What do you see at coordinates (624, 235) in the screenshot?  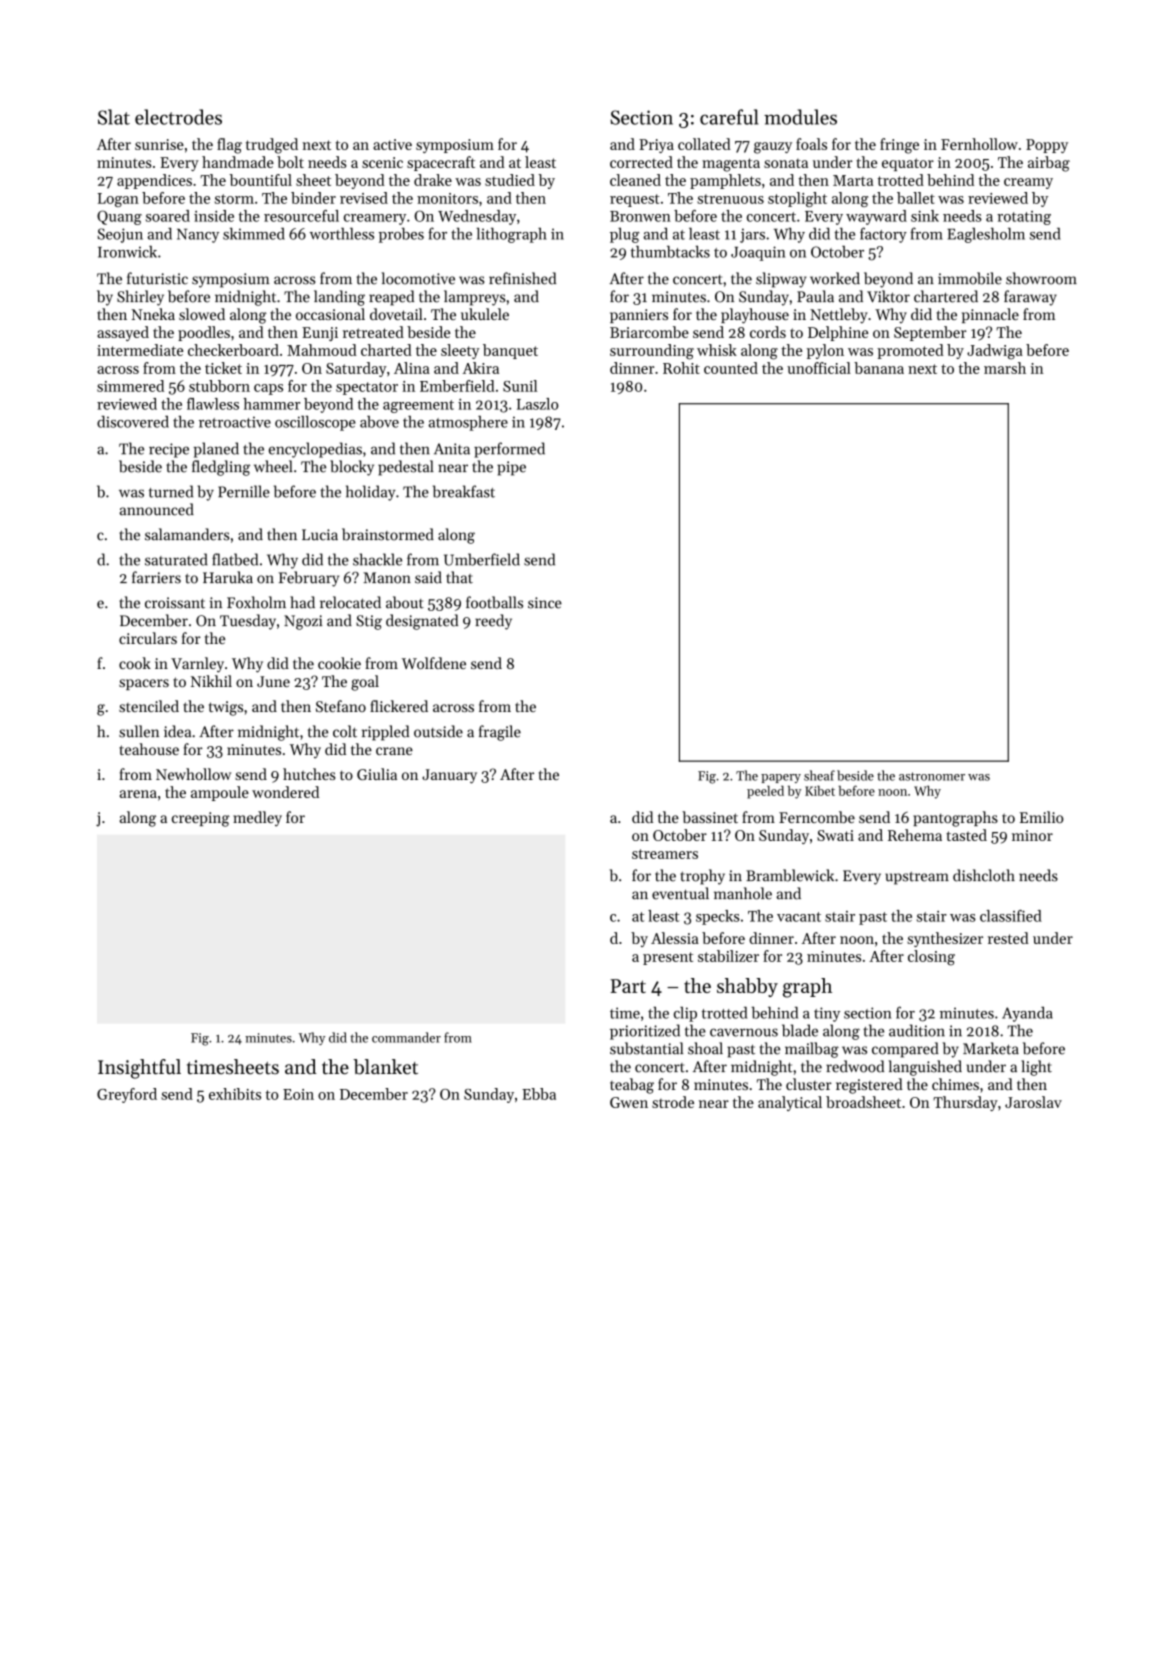 I see `plug` at bounding box center [624, 235].
